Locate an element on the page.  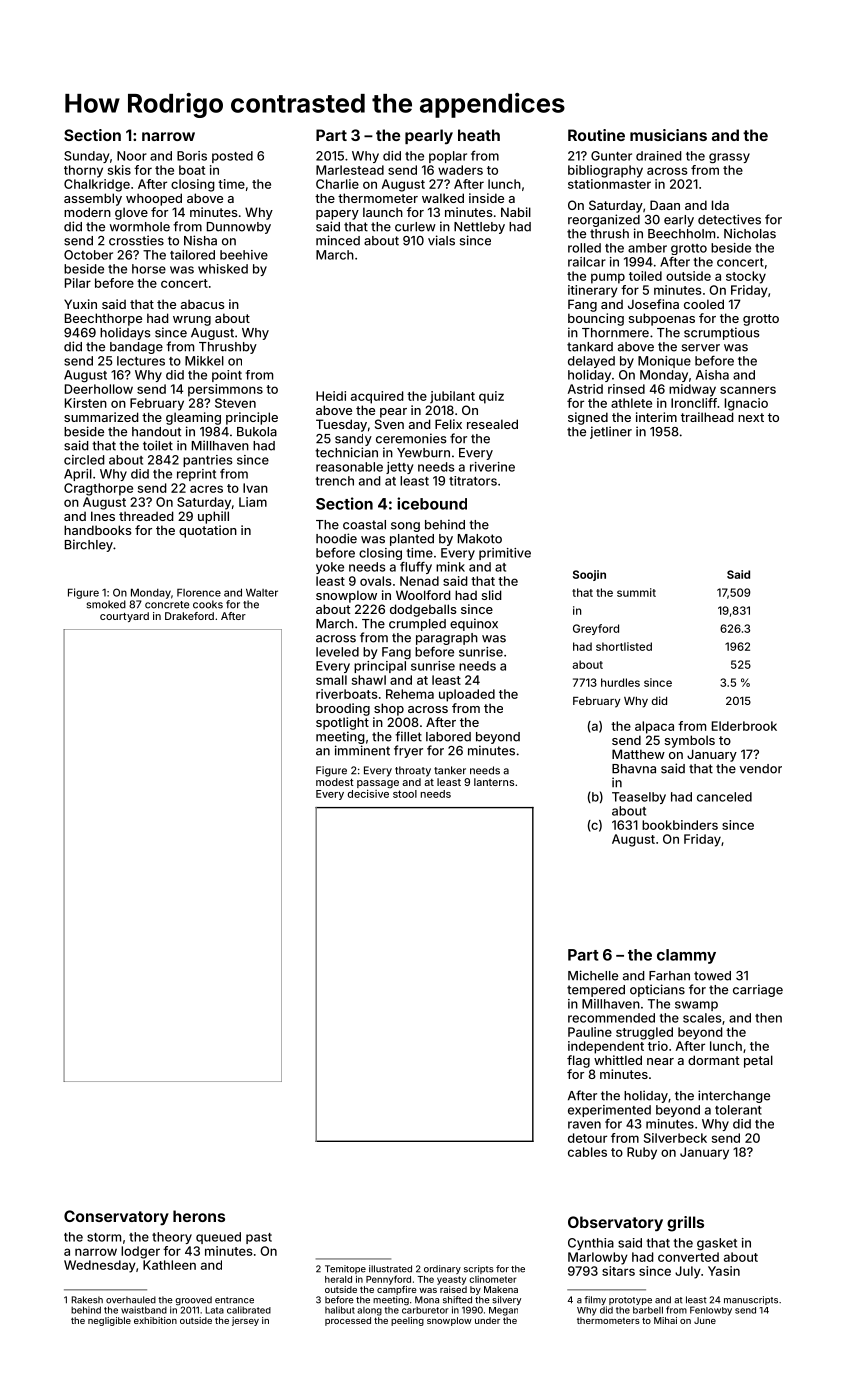
jersey is located at coordinates (245, 1321).
